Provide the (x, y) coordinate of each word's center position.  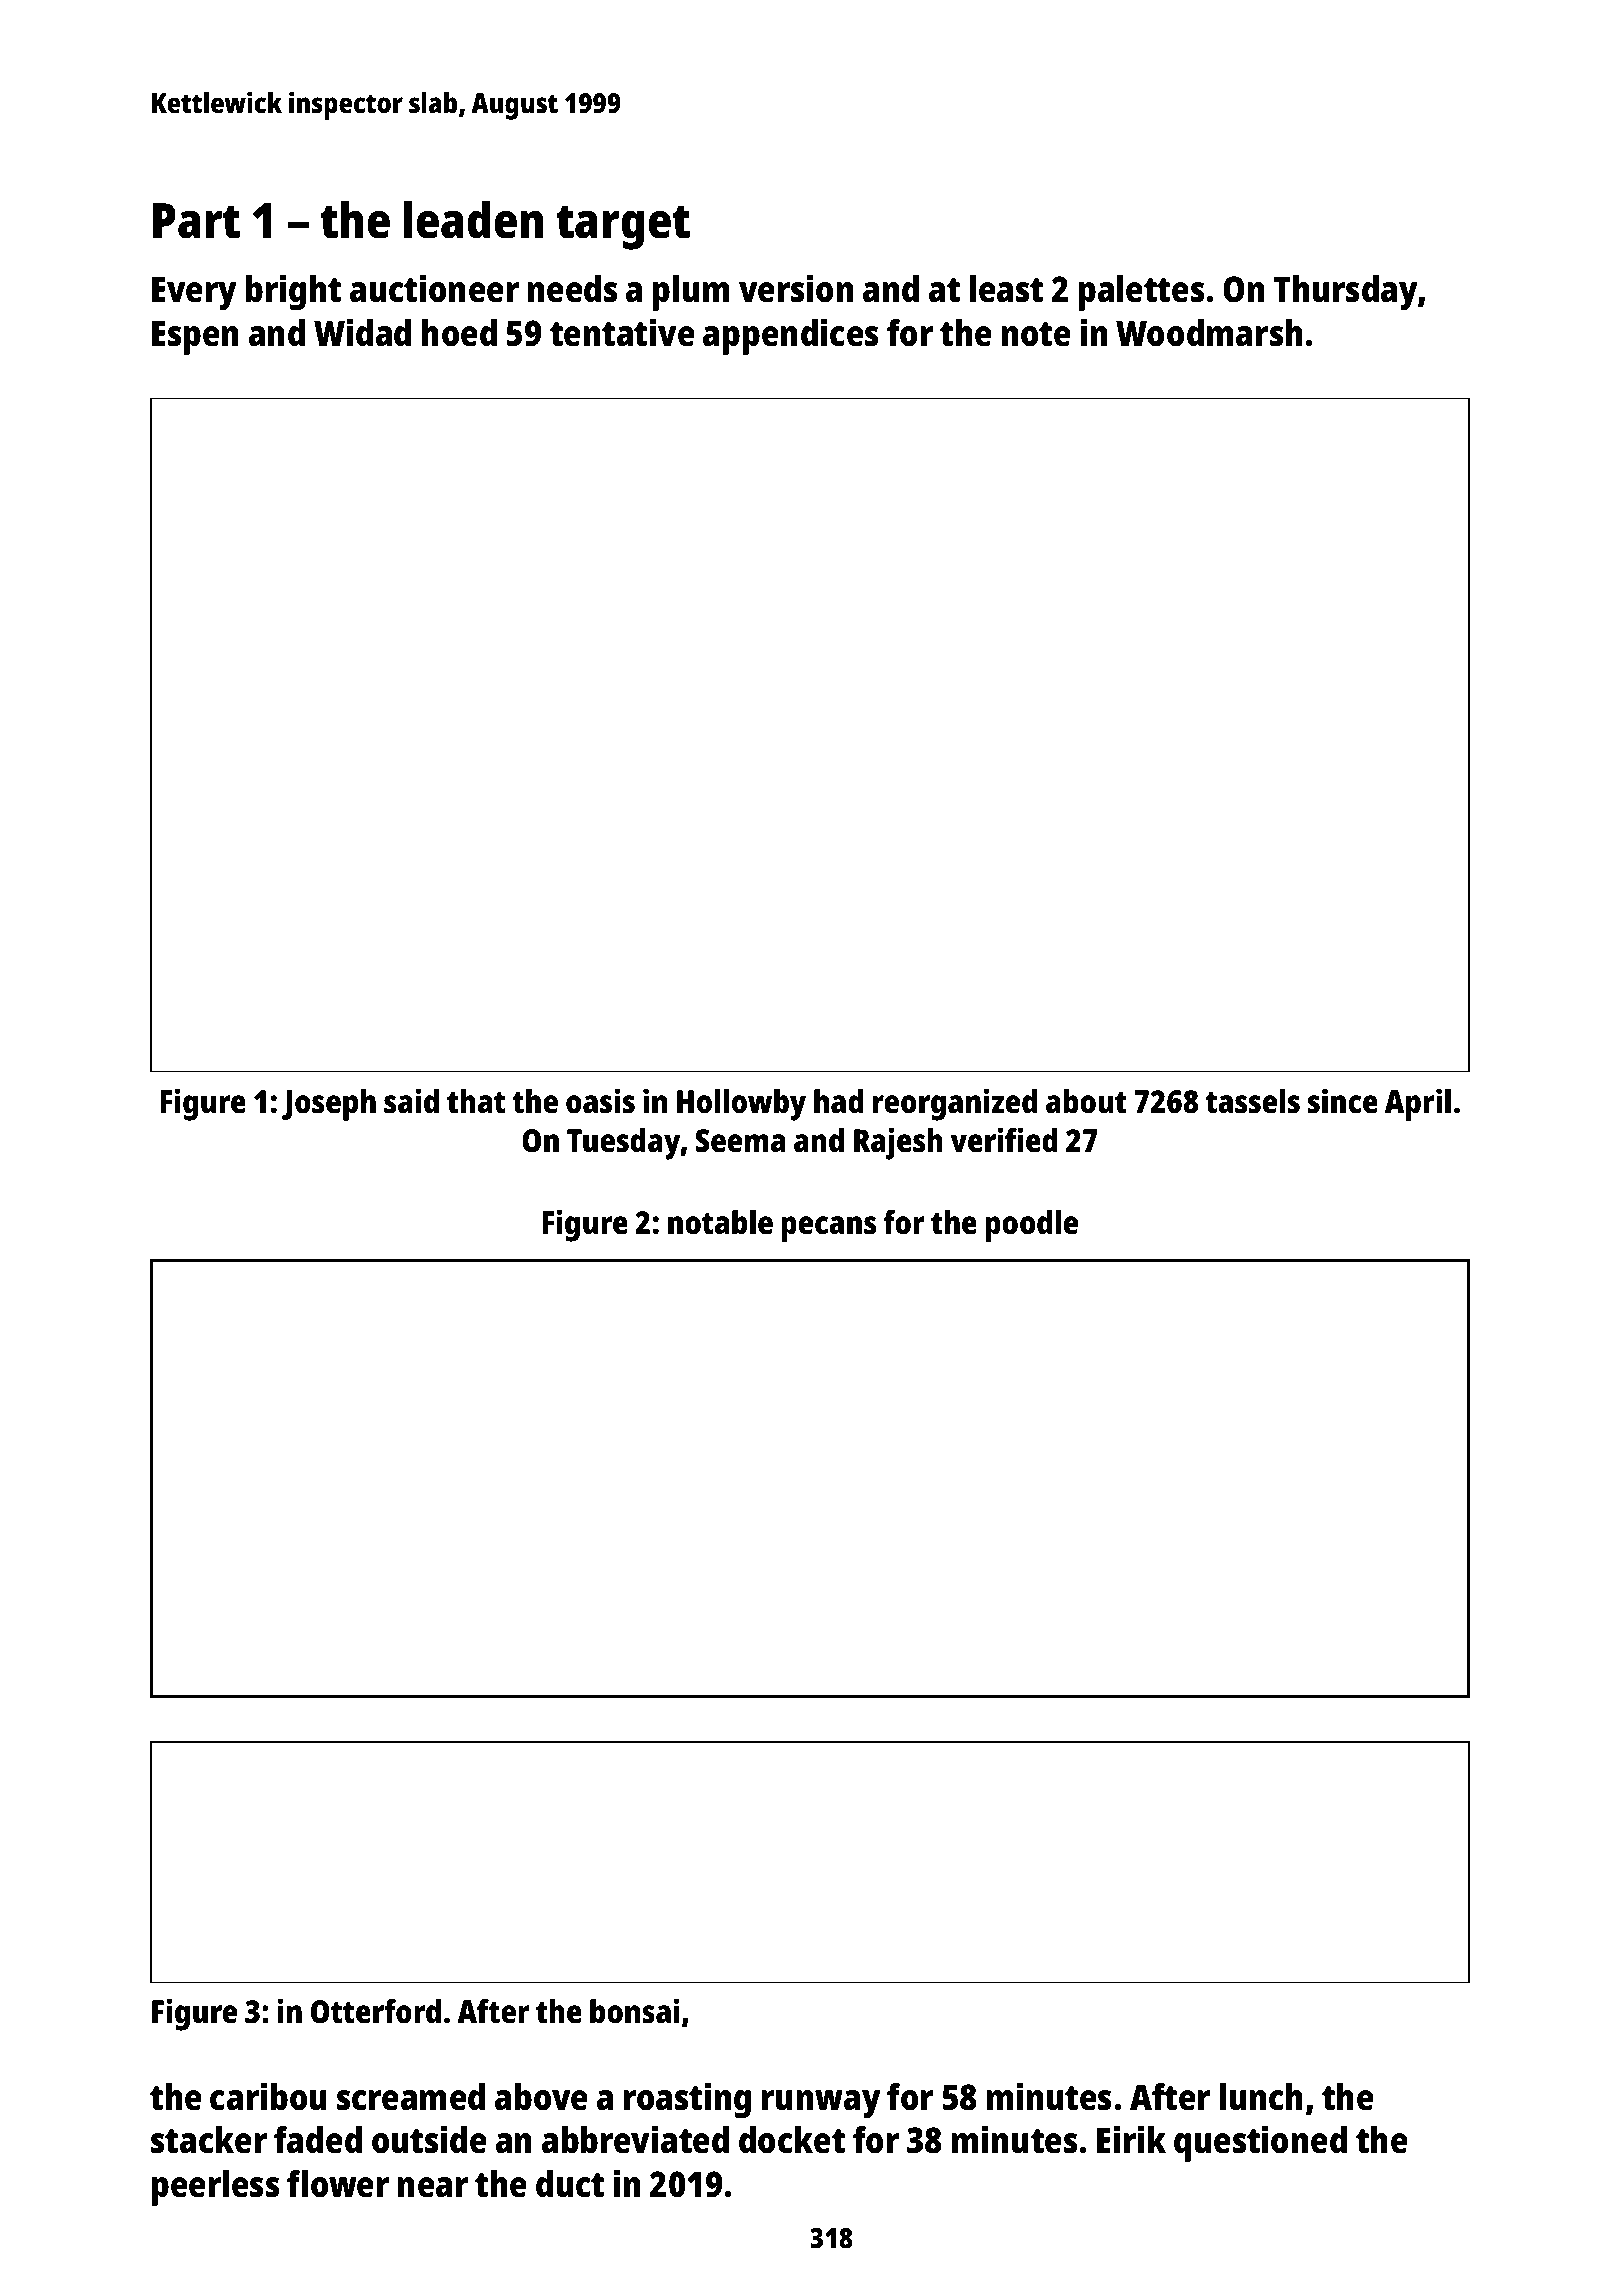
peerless (216, 2188)
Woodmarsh (1209, 333)
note (1036, 334)
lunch (1261, 2097)
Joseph (329, 1105)
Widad (362, 332)
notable (720, 1222)
